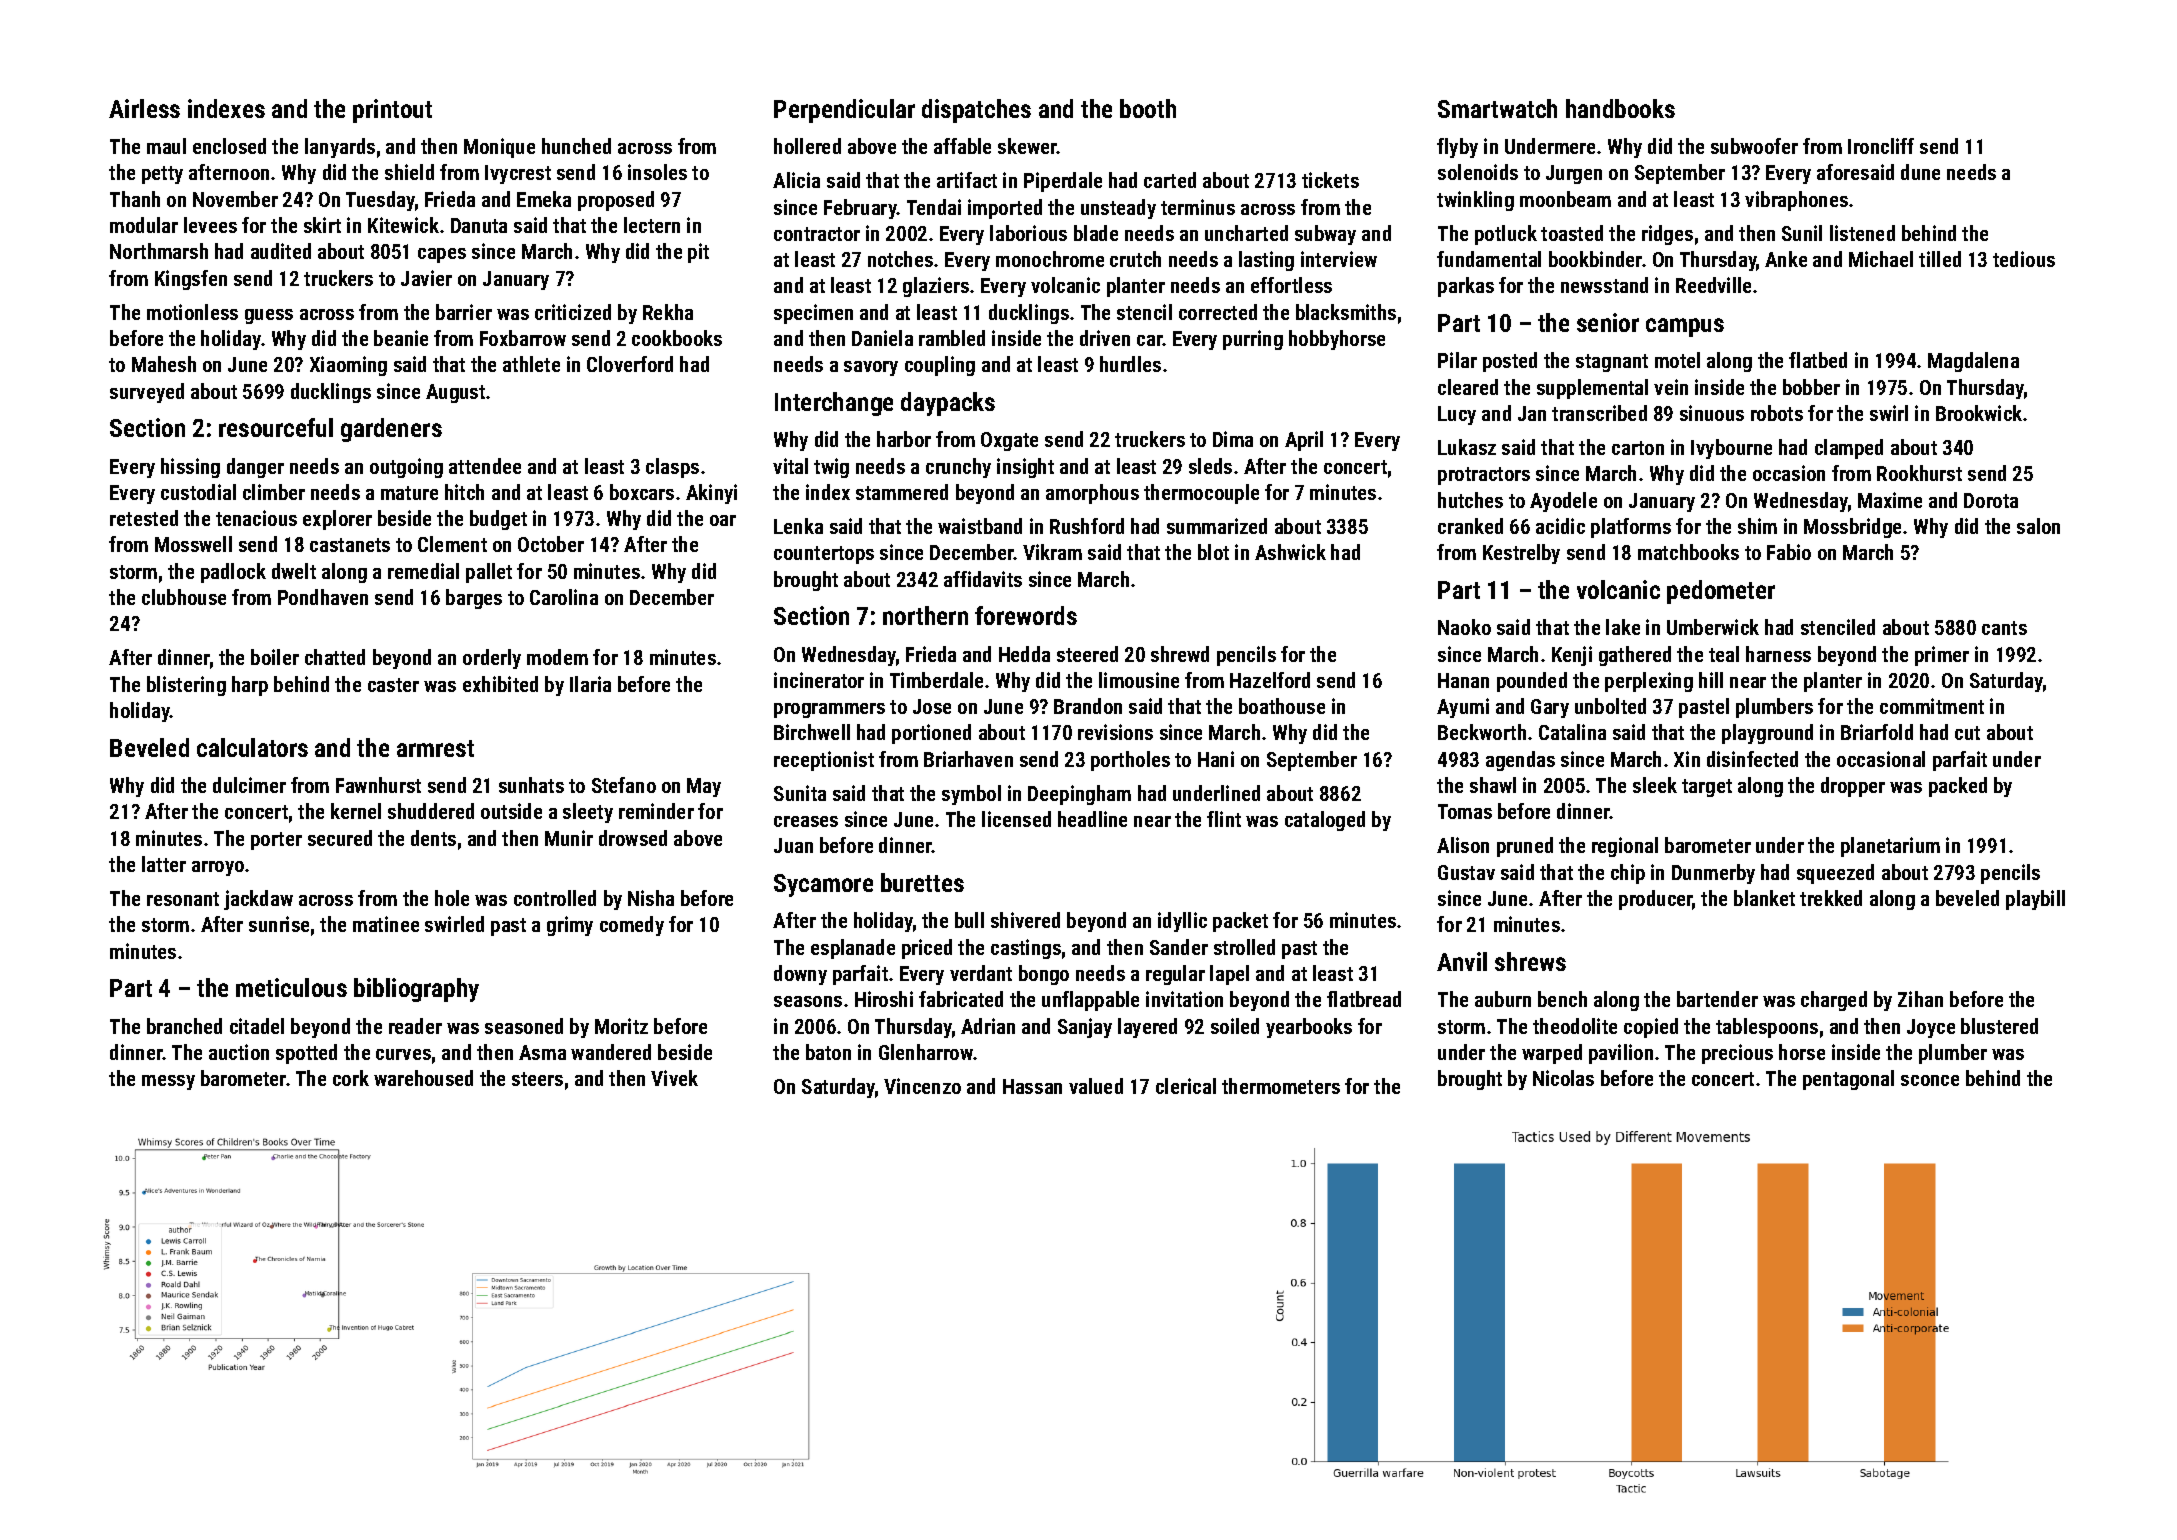 The width and height of the screenshot is (2177, 1540). What do you see at coordinates (537, 1079) in the screenshot?
I see `steers` at bounding box center [537, 1079].
